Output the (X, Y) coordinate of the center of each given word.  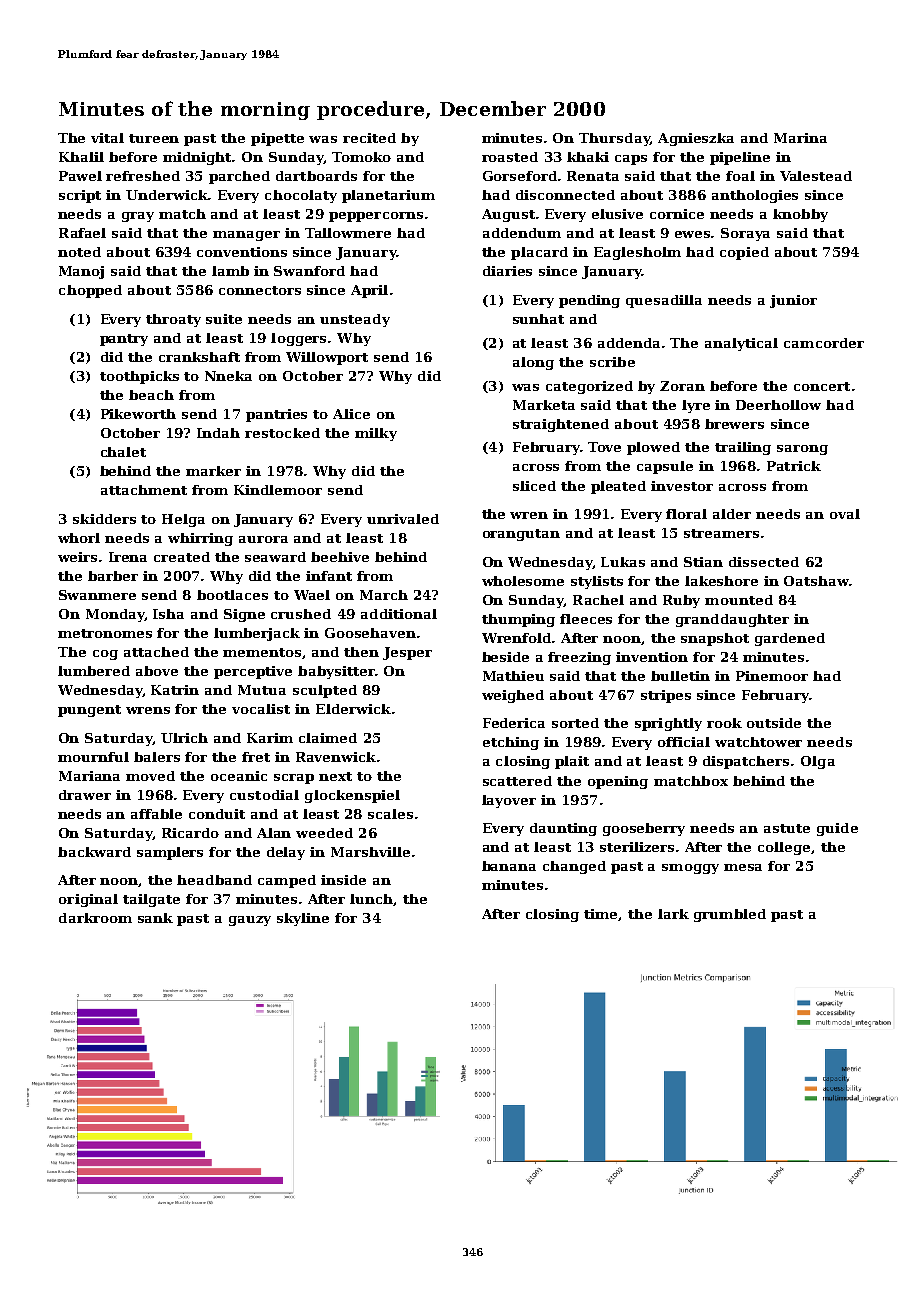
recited (369, 138)
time (600, 914)
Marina (800, 138)
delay (286, 853)
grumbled (730, 915)
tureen (154, 138)
